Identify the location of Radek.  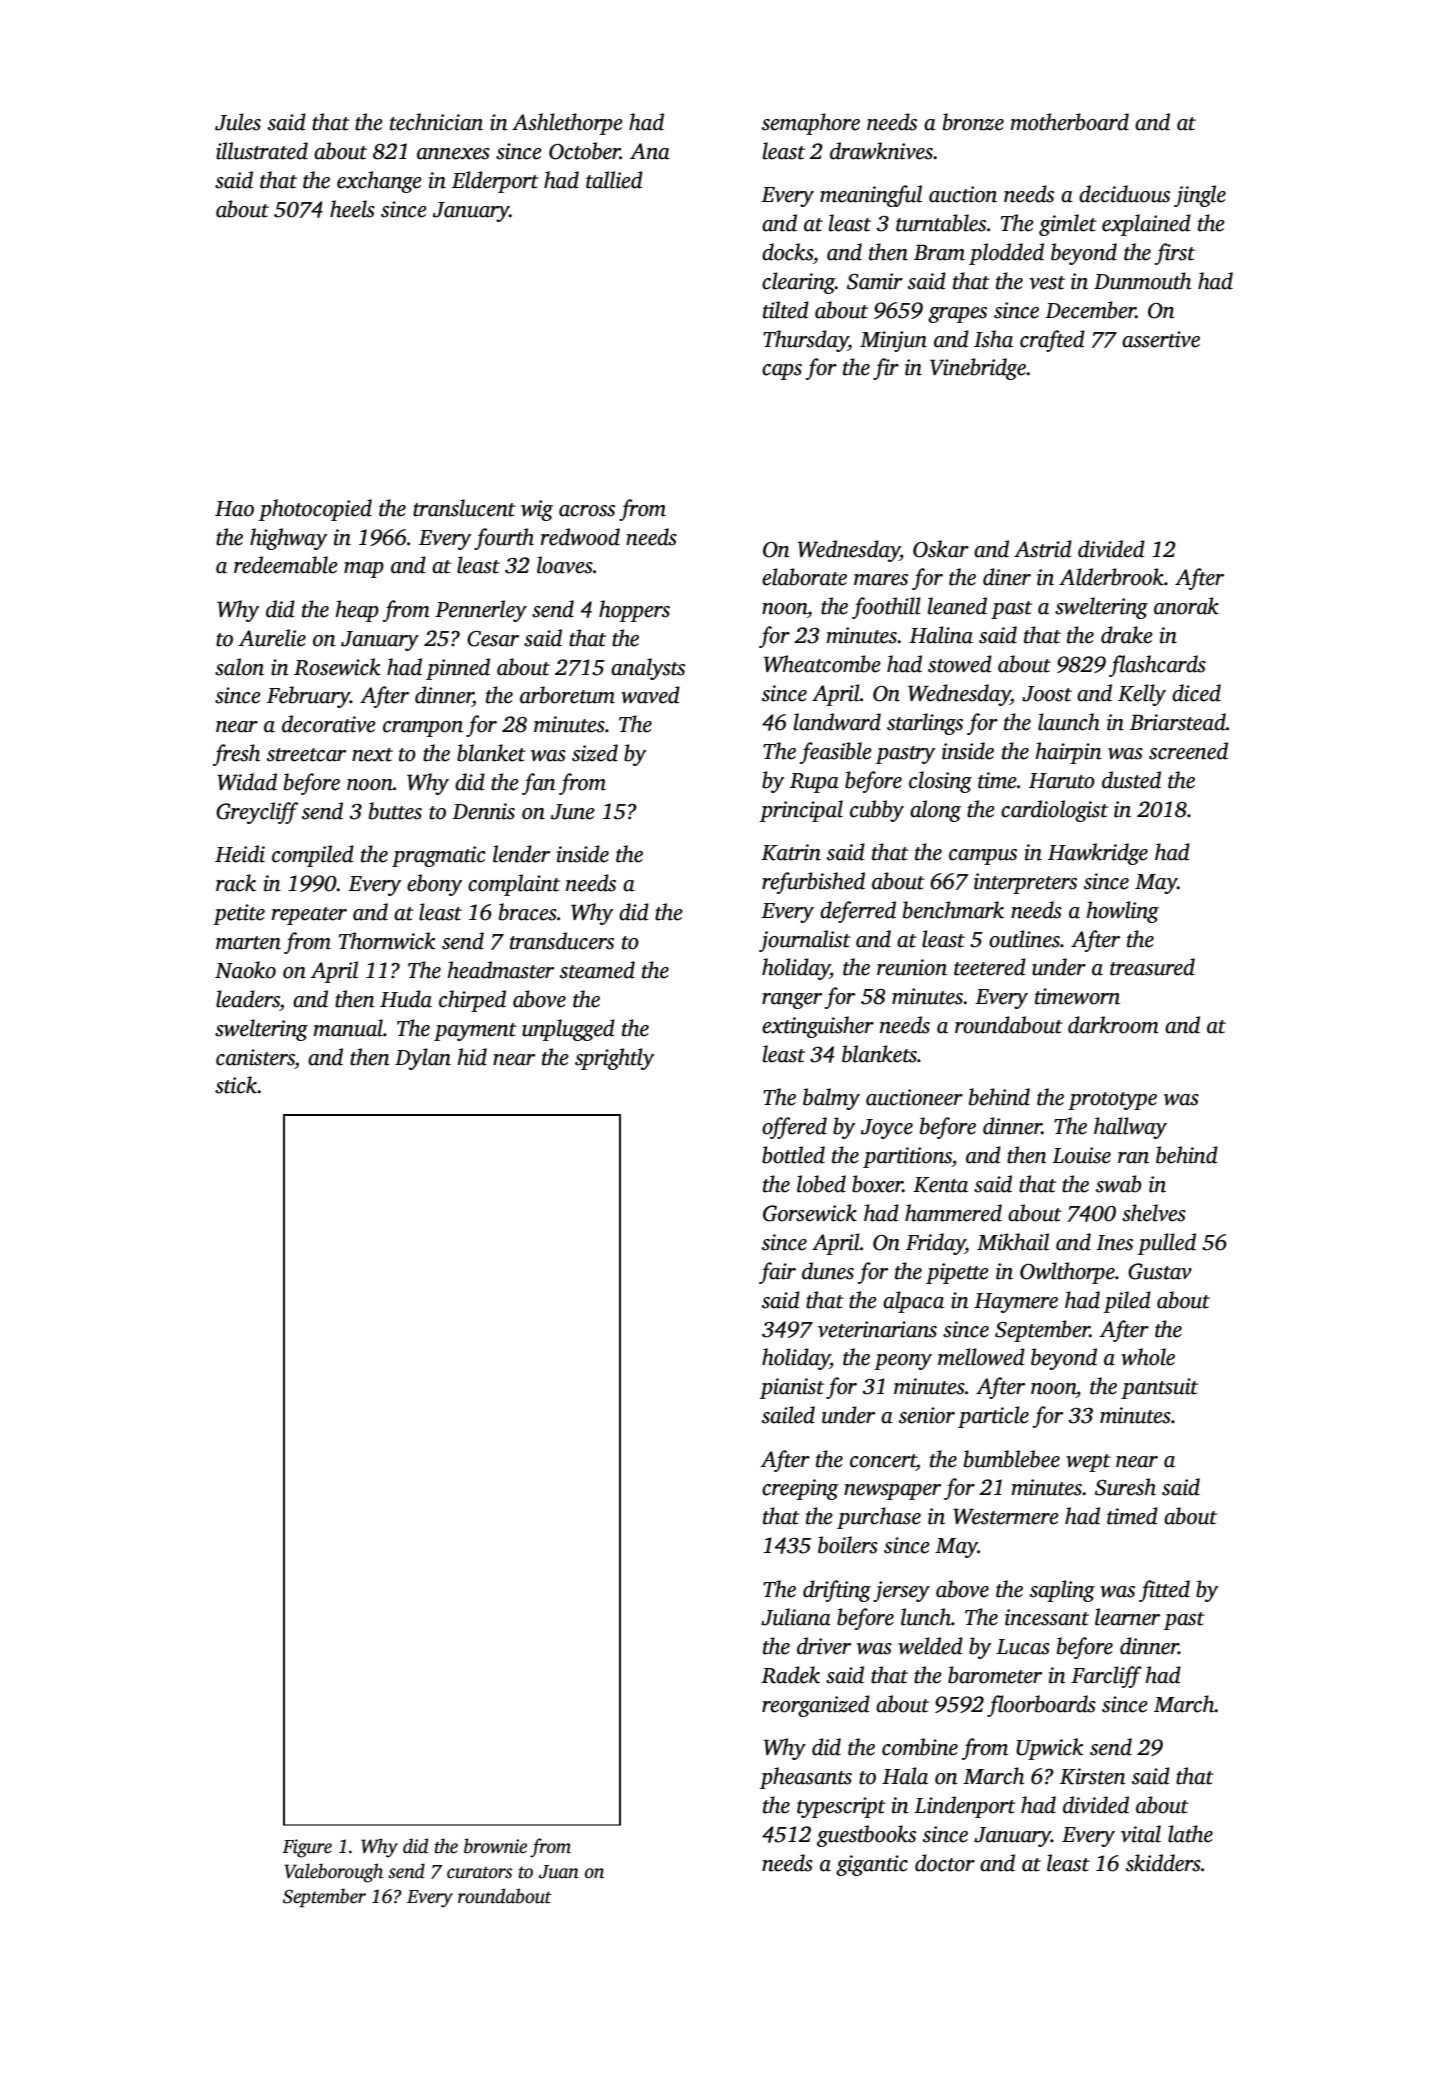
(790, 1675).
